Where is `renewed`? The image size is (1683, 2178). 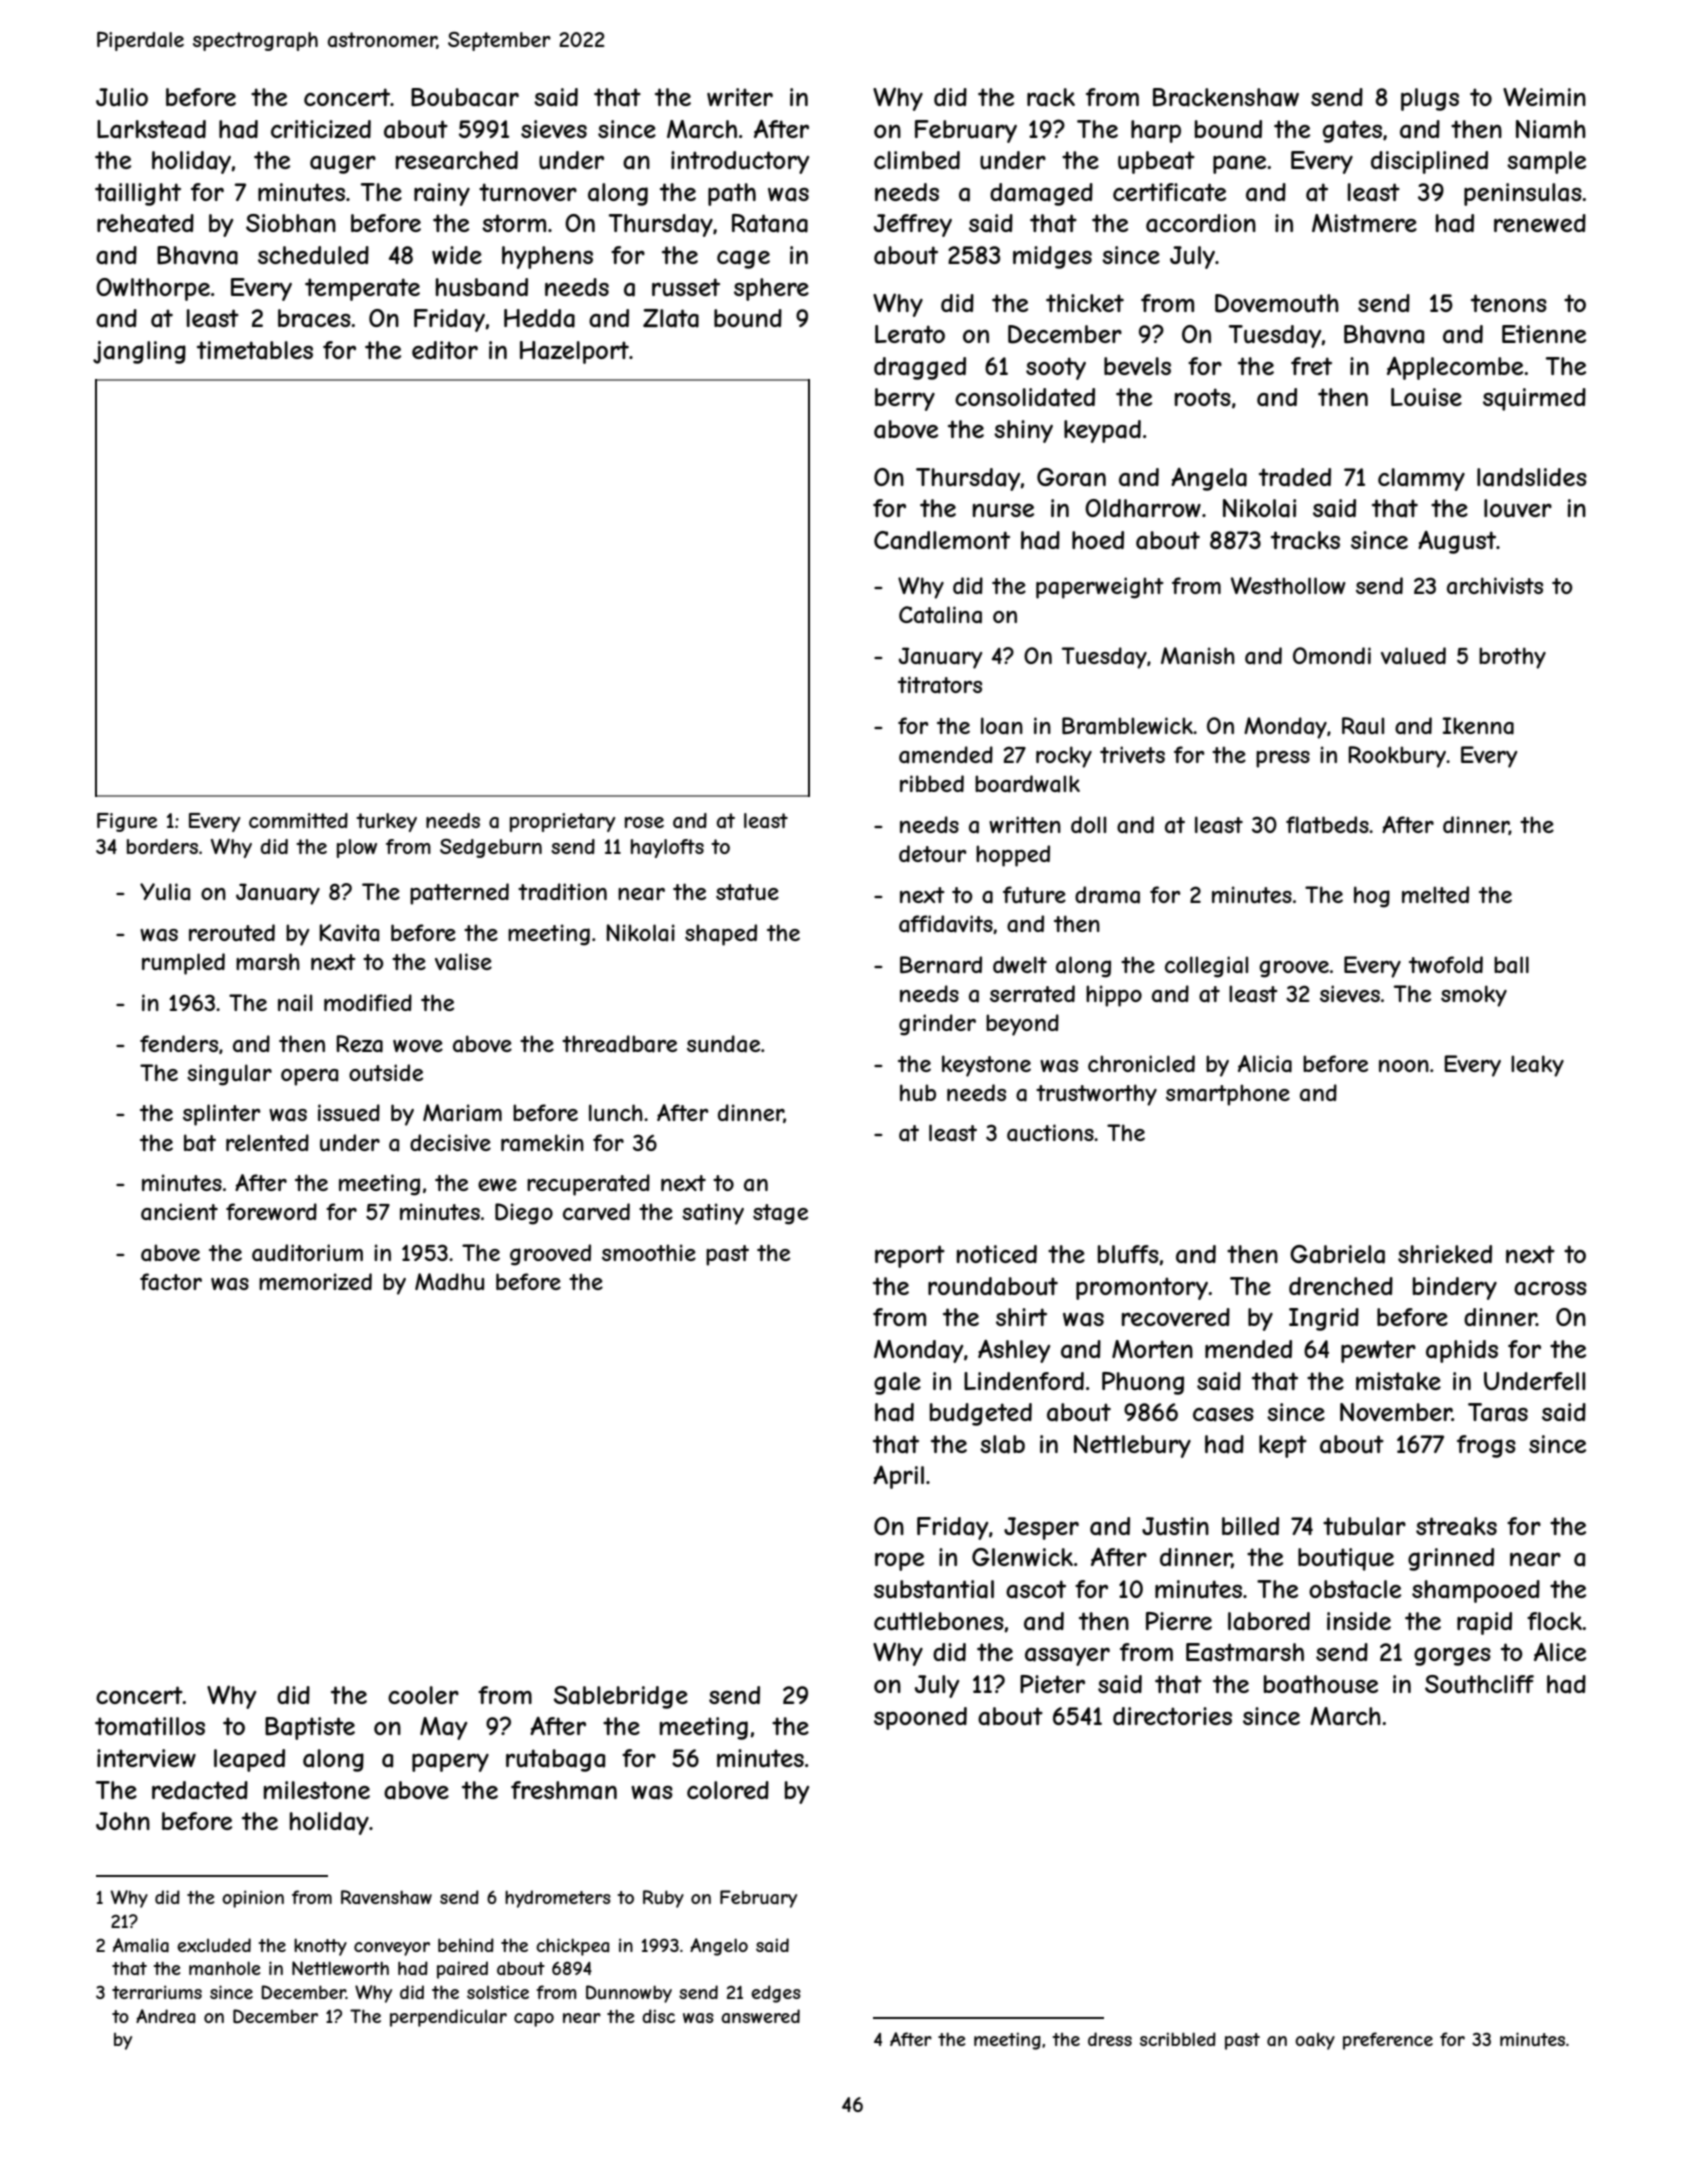
renewed is located at coordinates (1540, 223).
